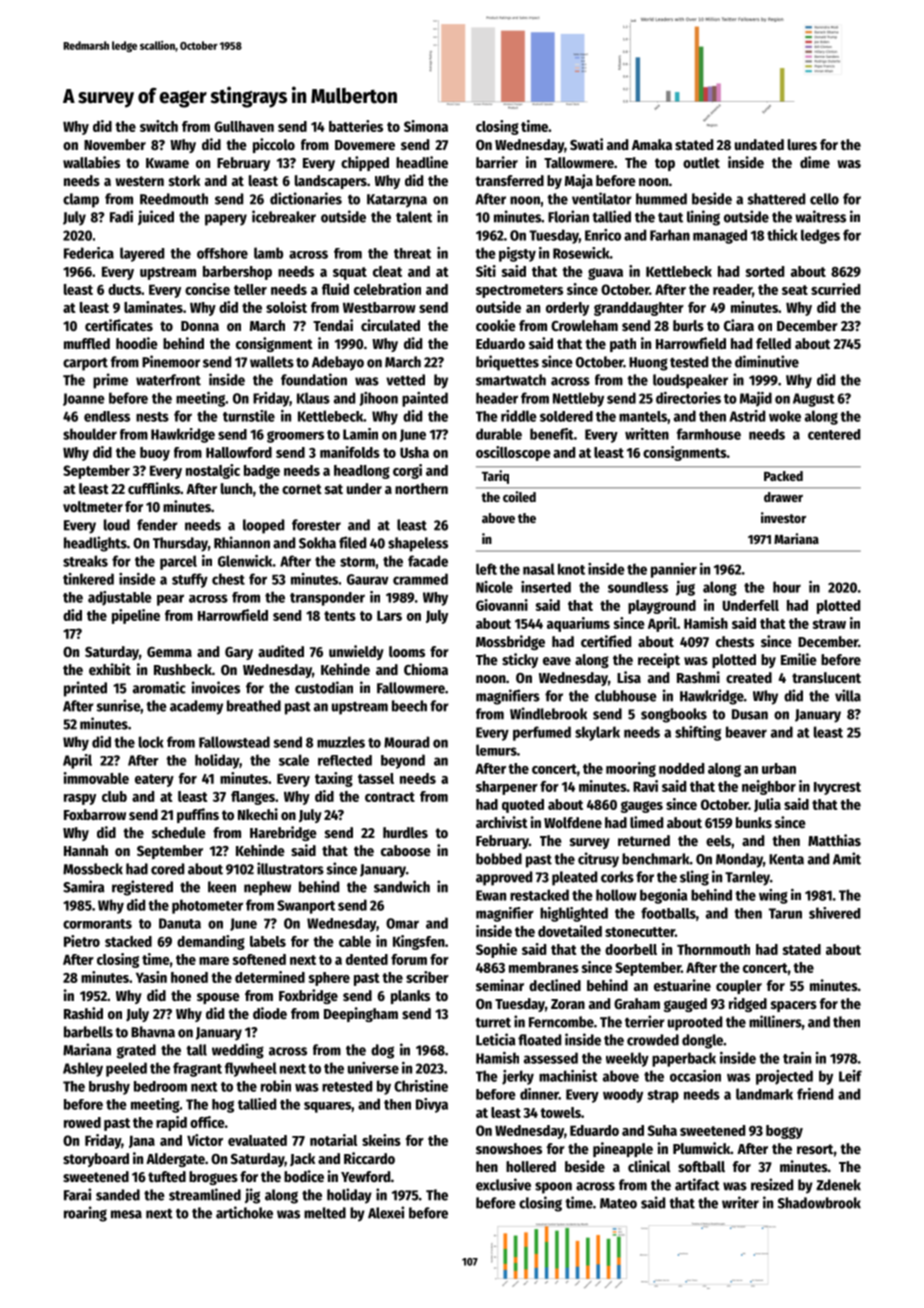  Describe the element at coordinates (837, 788) in the image. I see `Ivycrest` at that location.
